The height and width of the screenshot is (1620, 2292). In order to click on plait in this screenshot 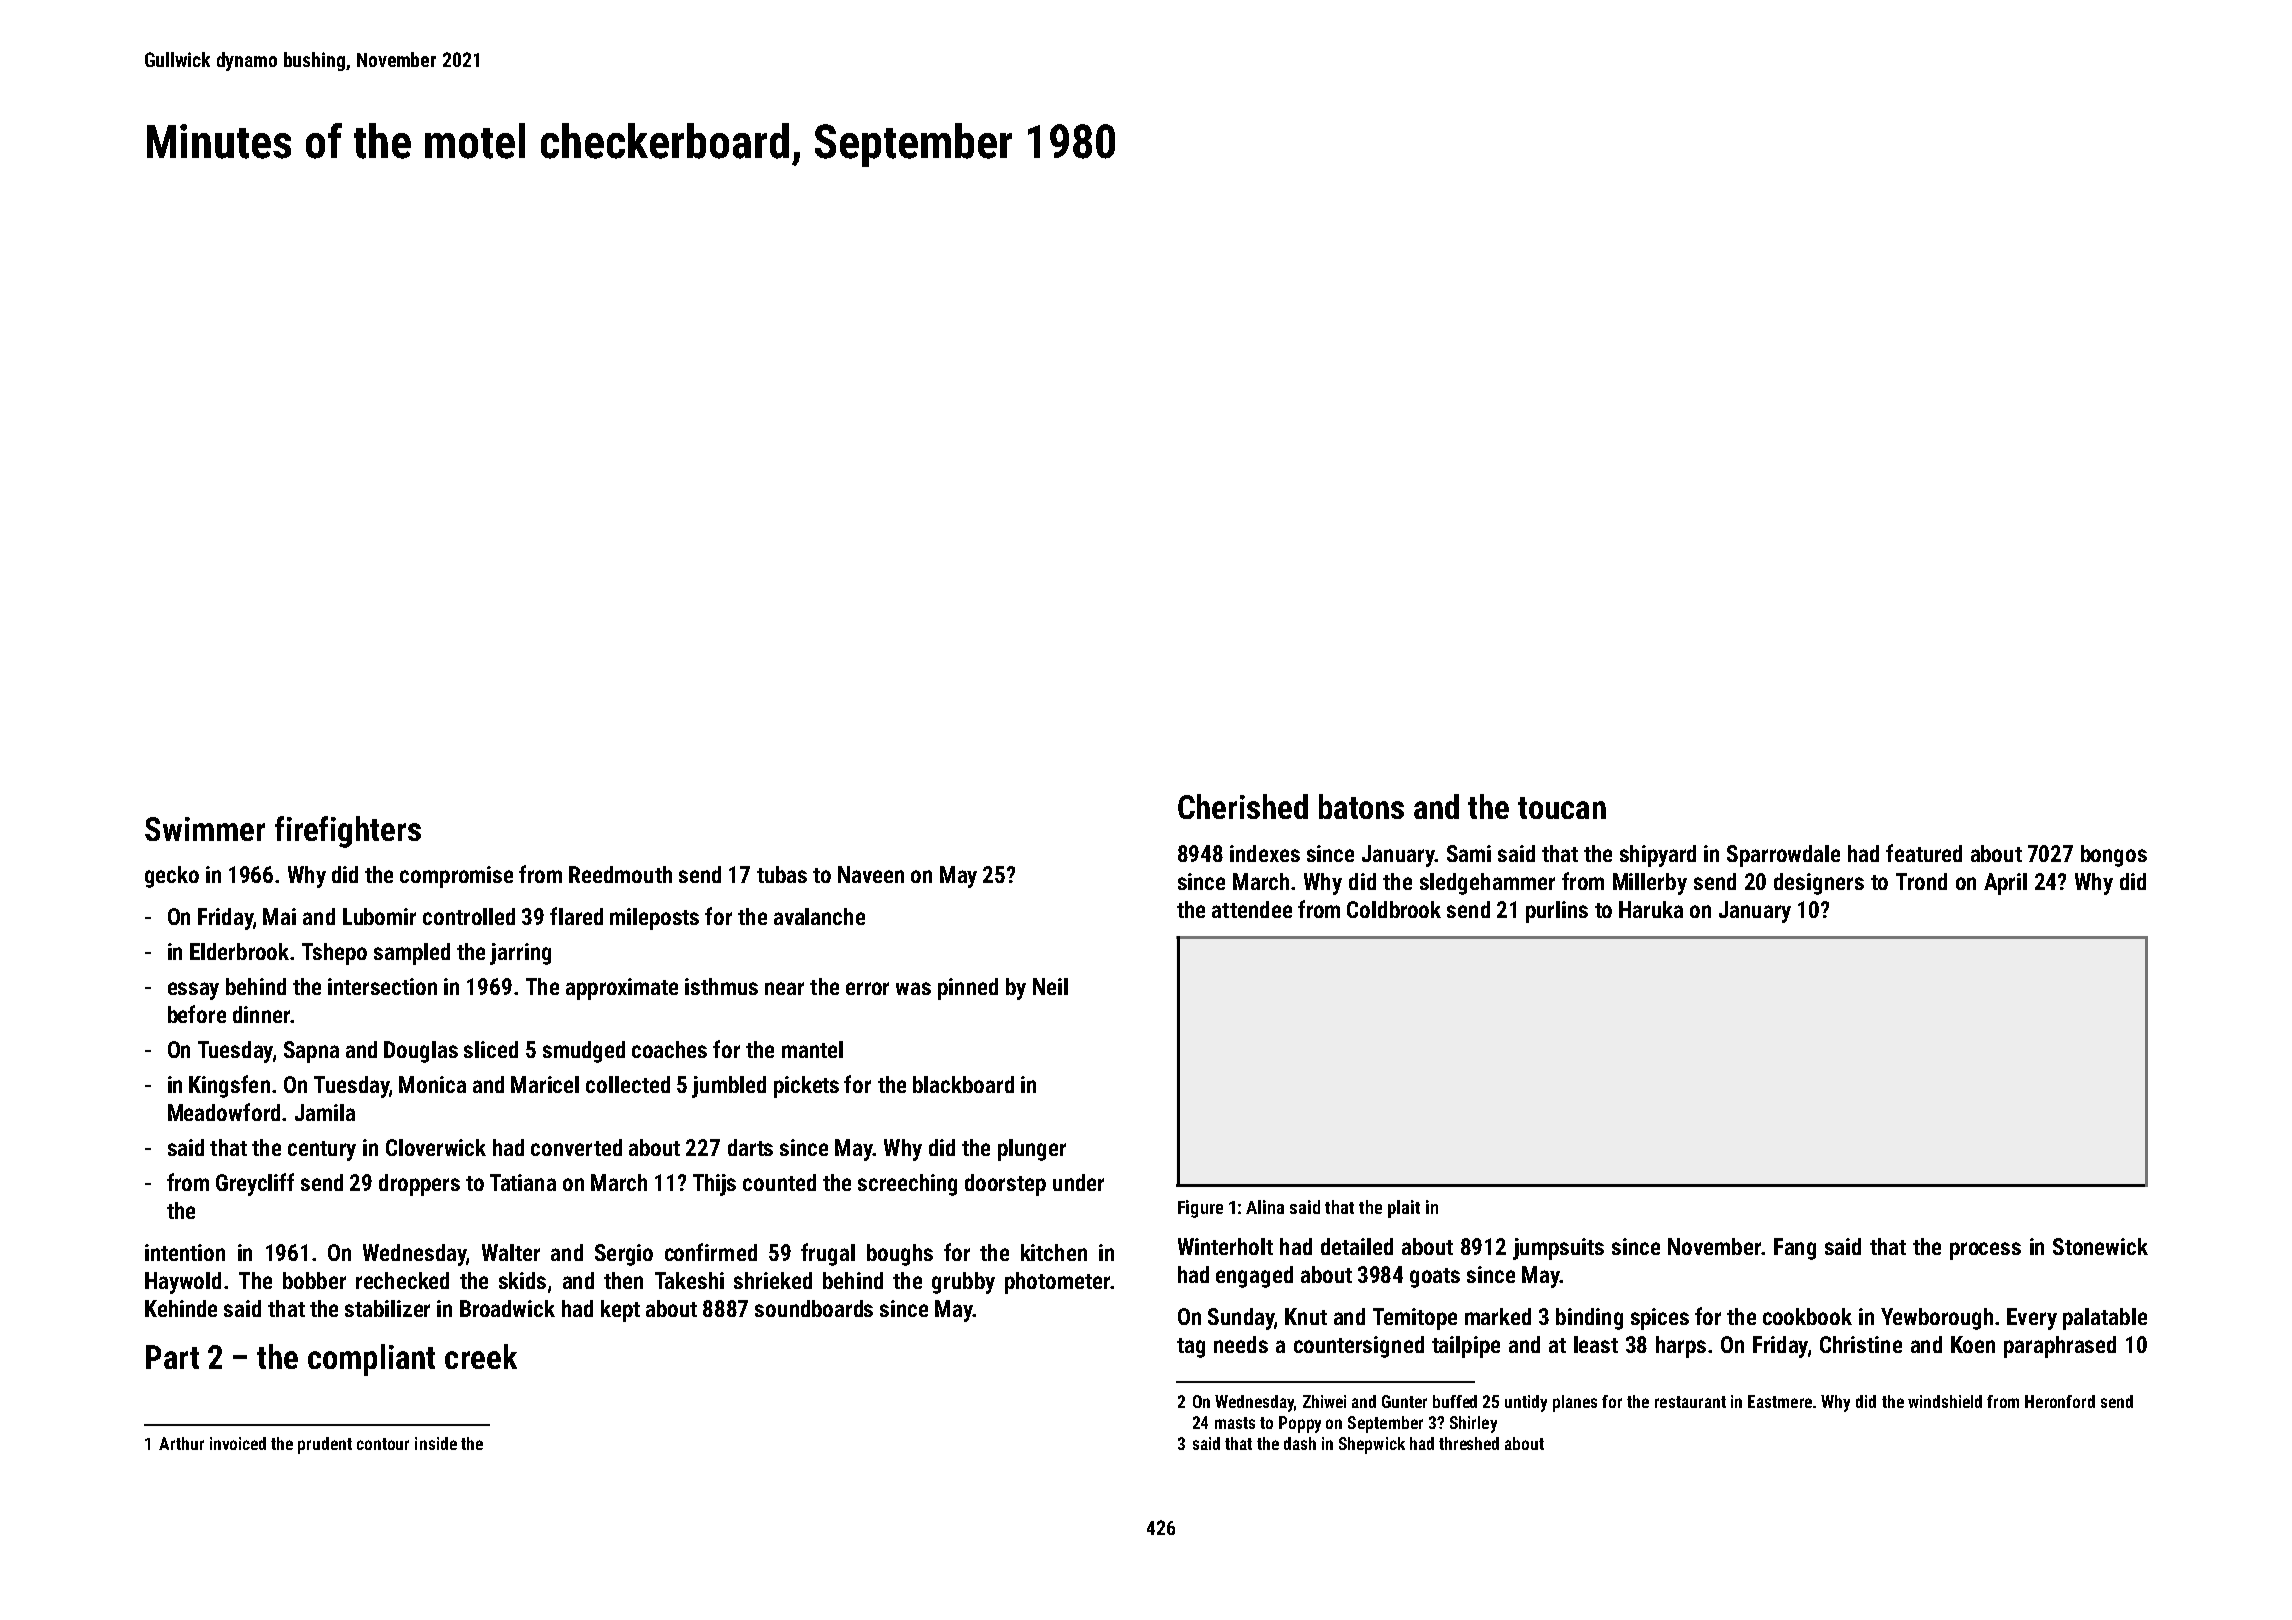, I will do `click(1404, 1209)`.
